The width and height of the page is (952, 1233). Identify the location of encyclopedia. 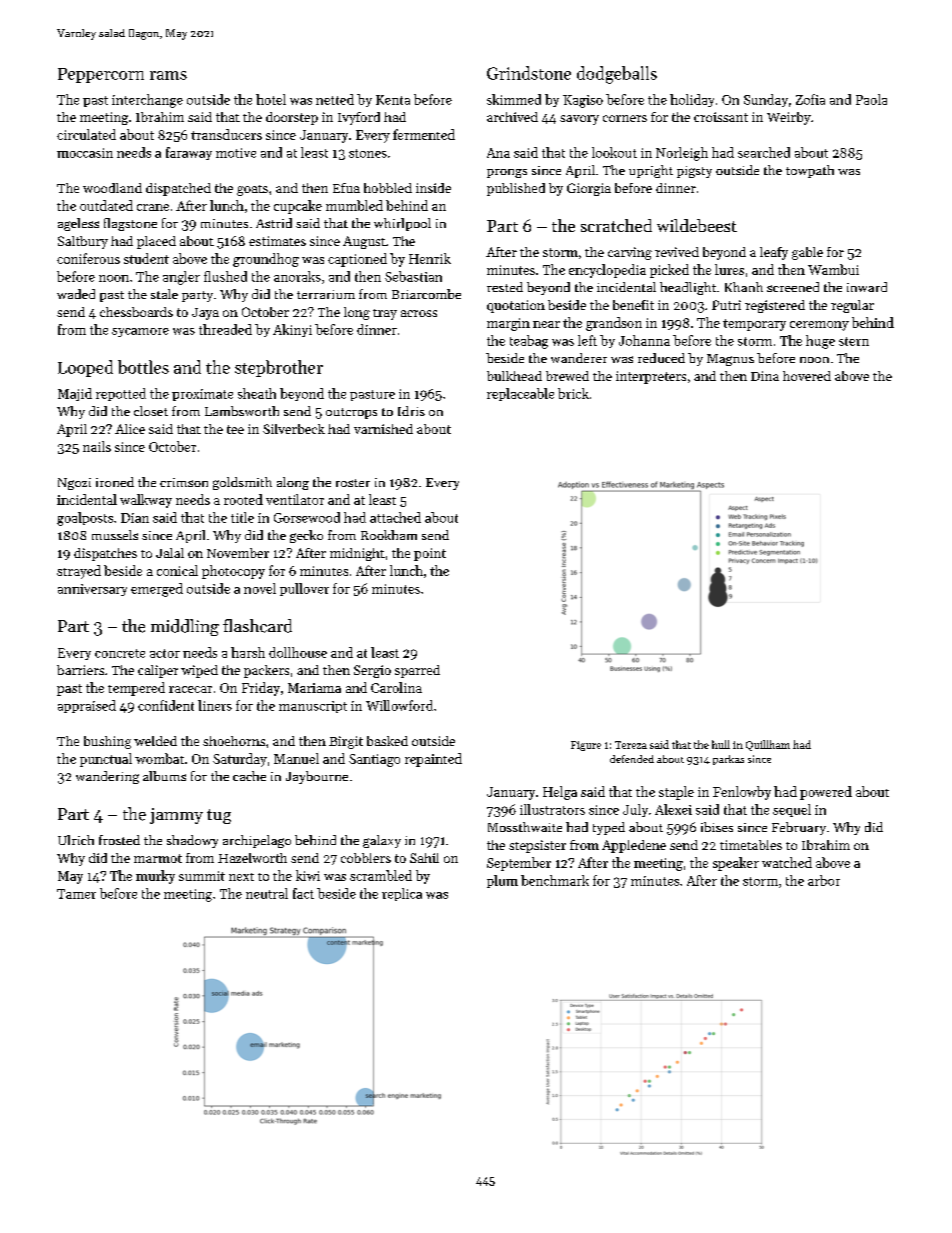
(607, 271).
